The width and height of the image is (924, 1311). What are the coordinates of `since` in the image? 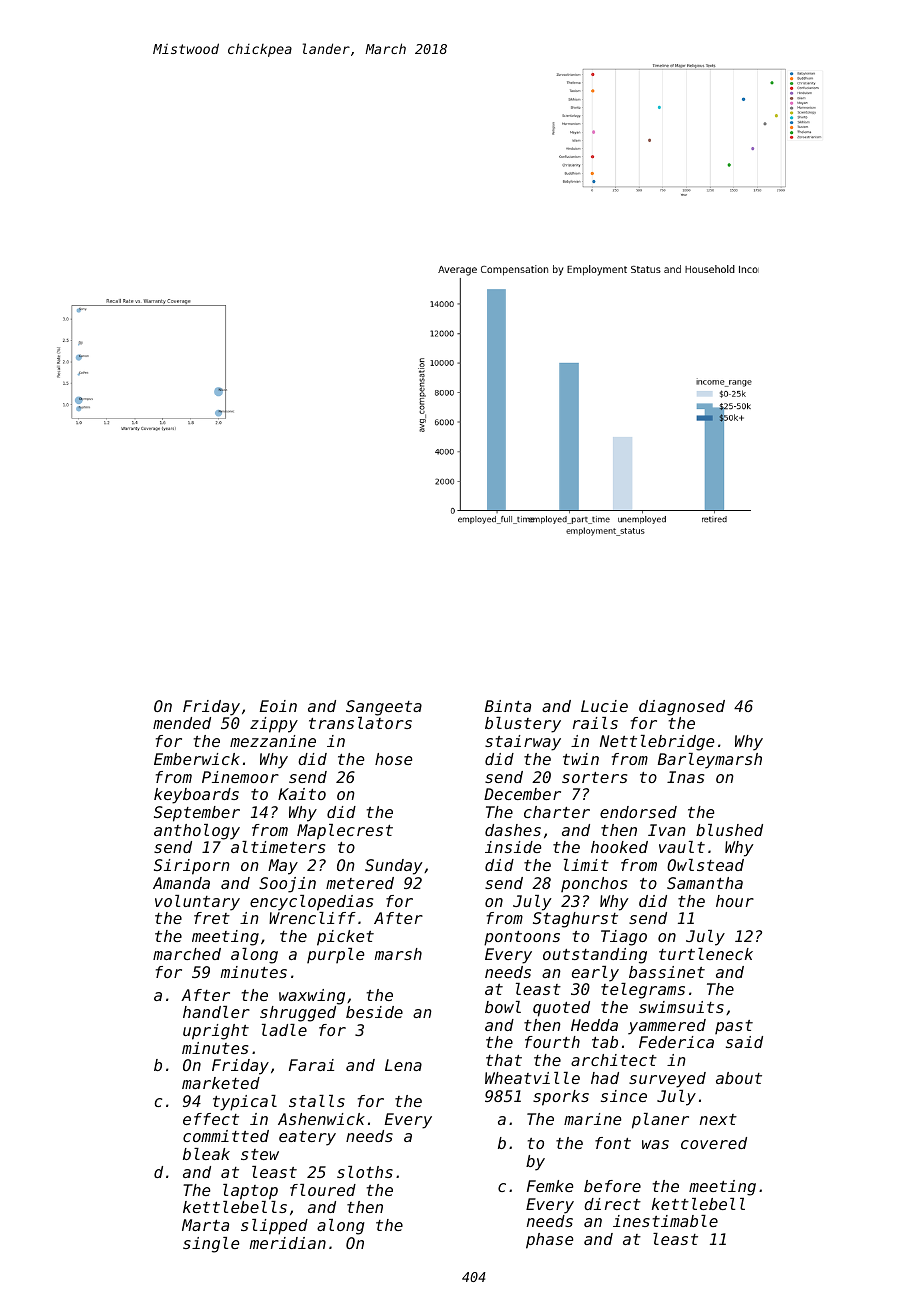 It's located at (624, 1096).
